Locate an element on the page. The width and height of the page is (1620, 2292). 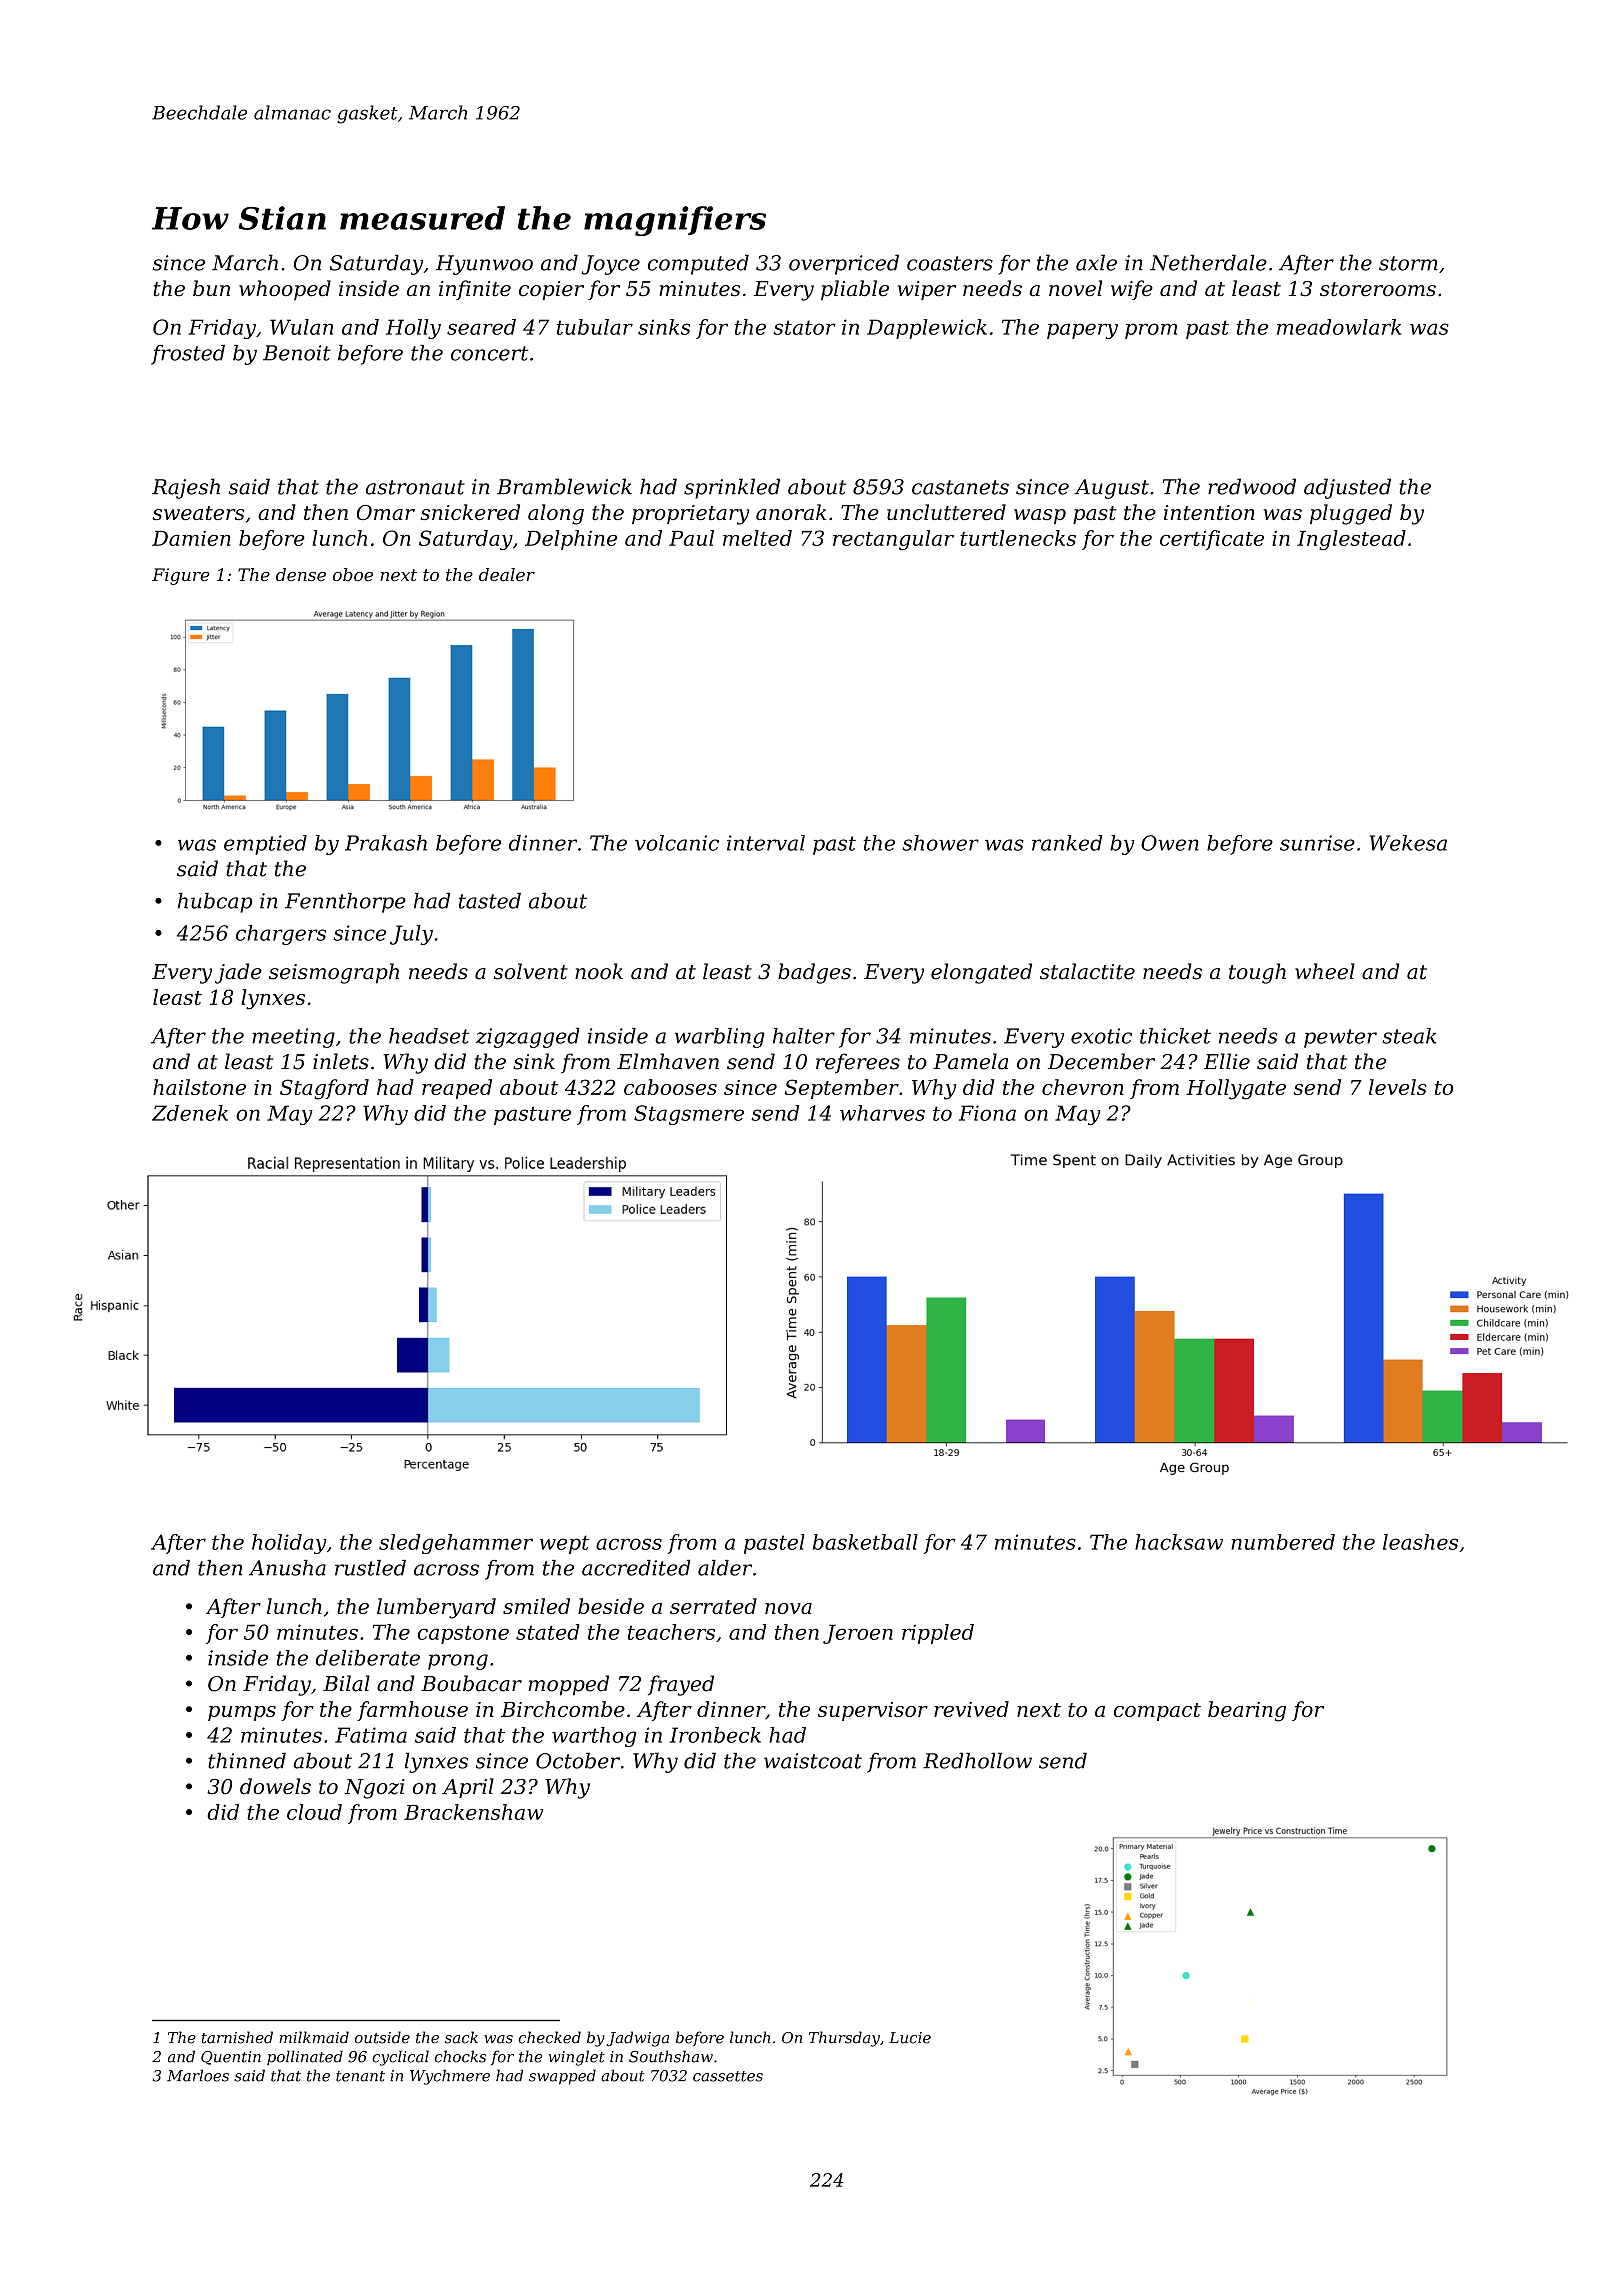
storerooms is located at coordinates (1378, 289).
